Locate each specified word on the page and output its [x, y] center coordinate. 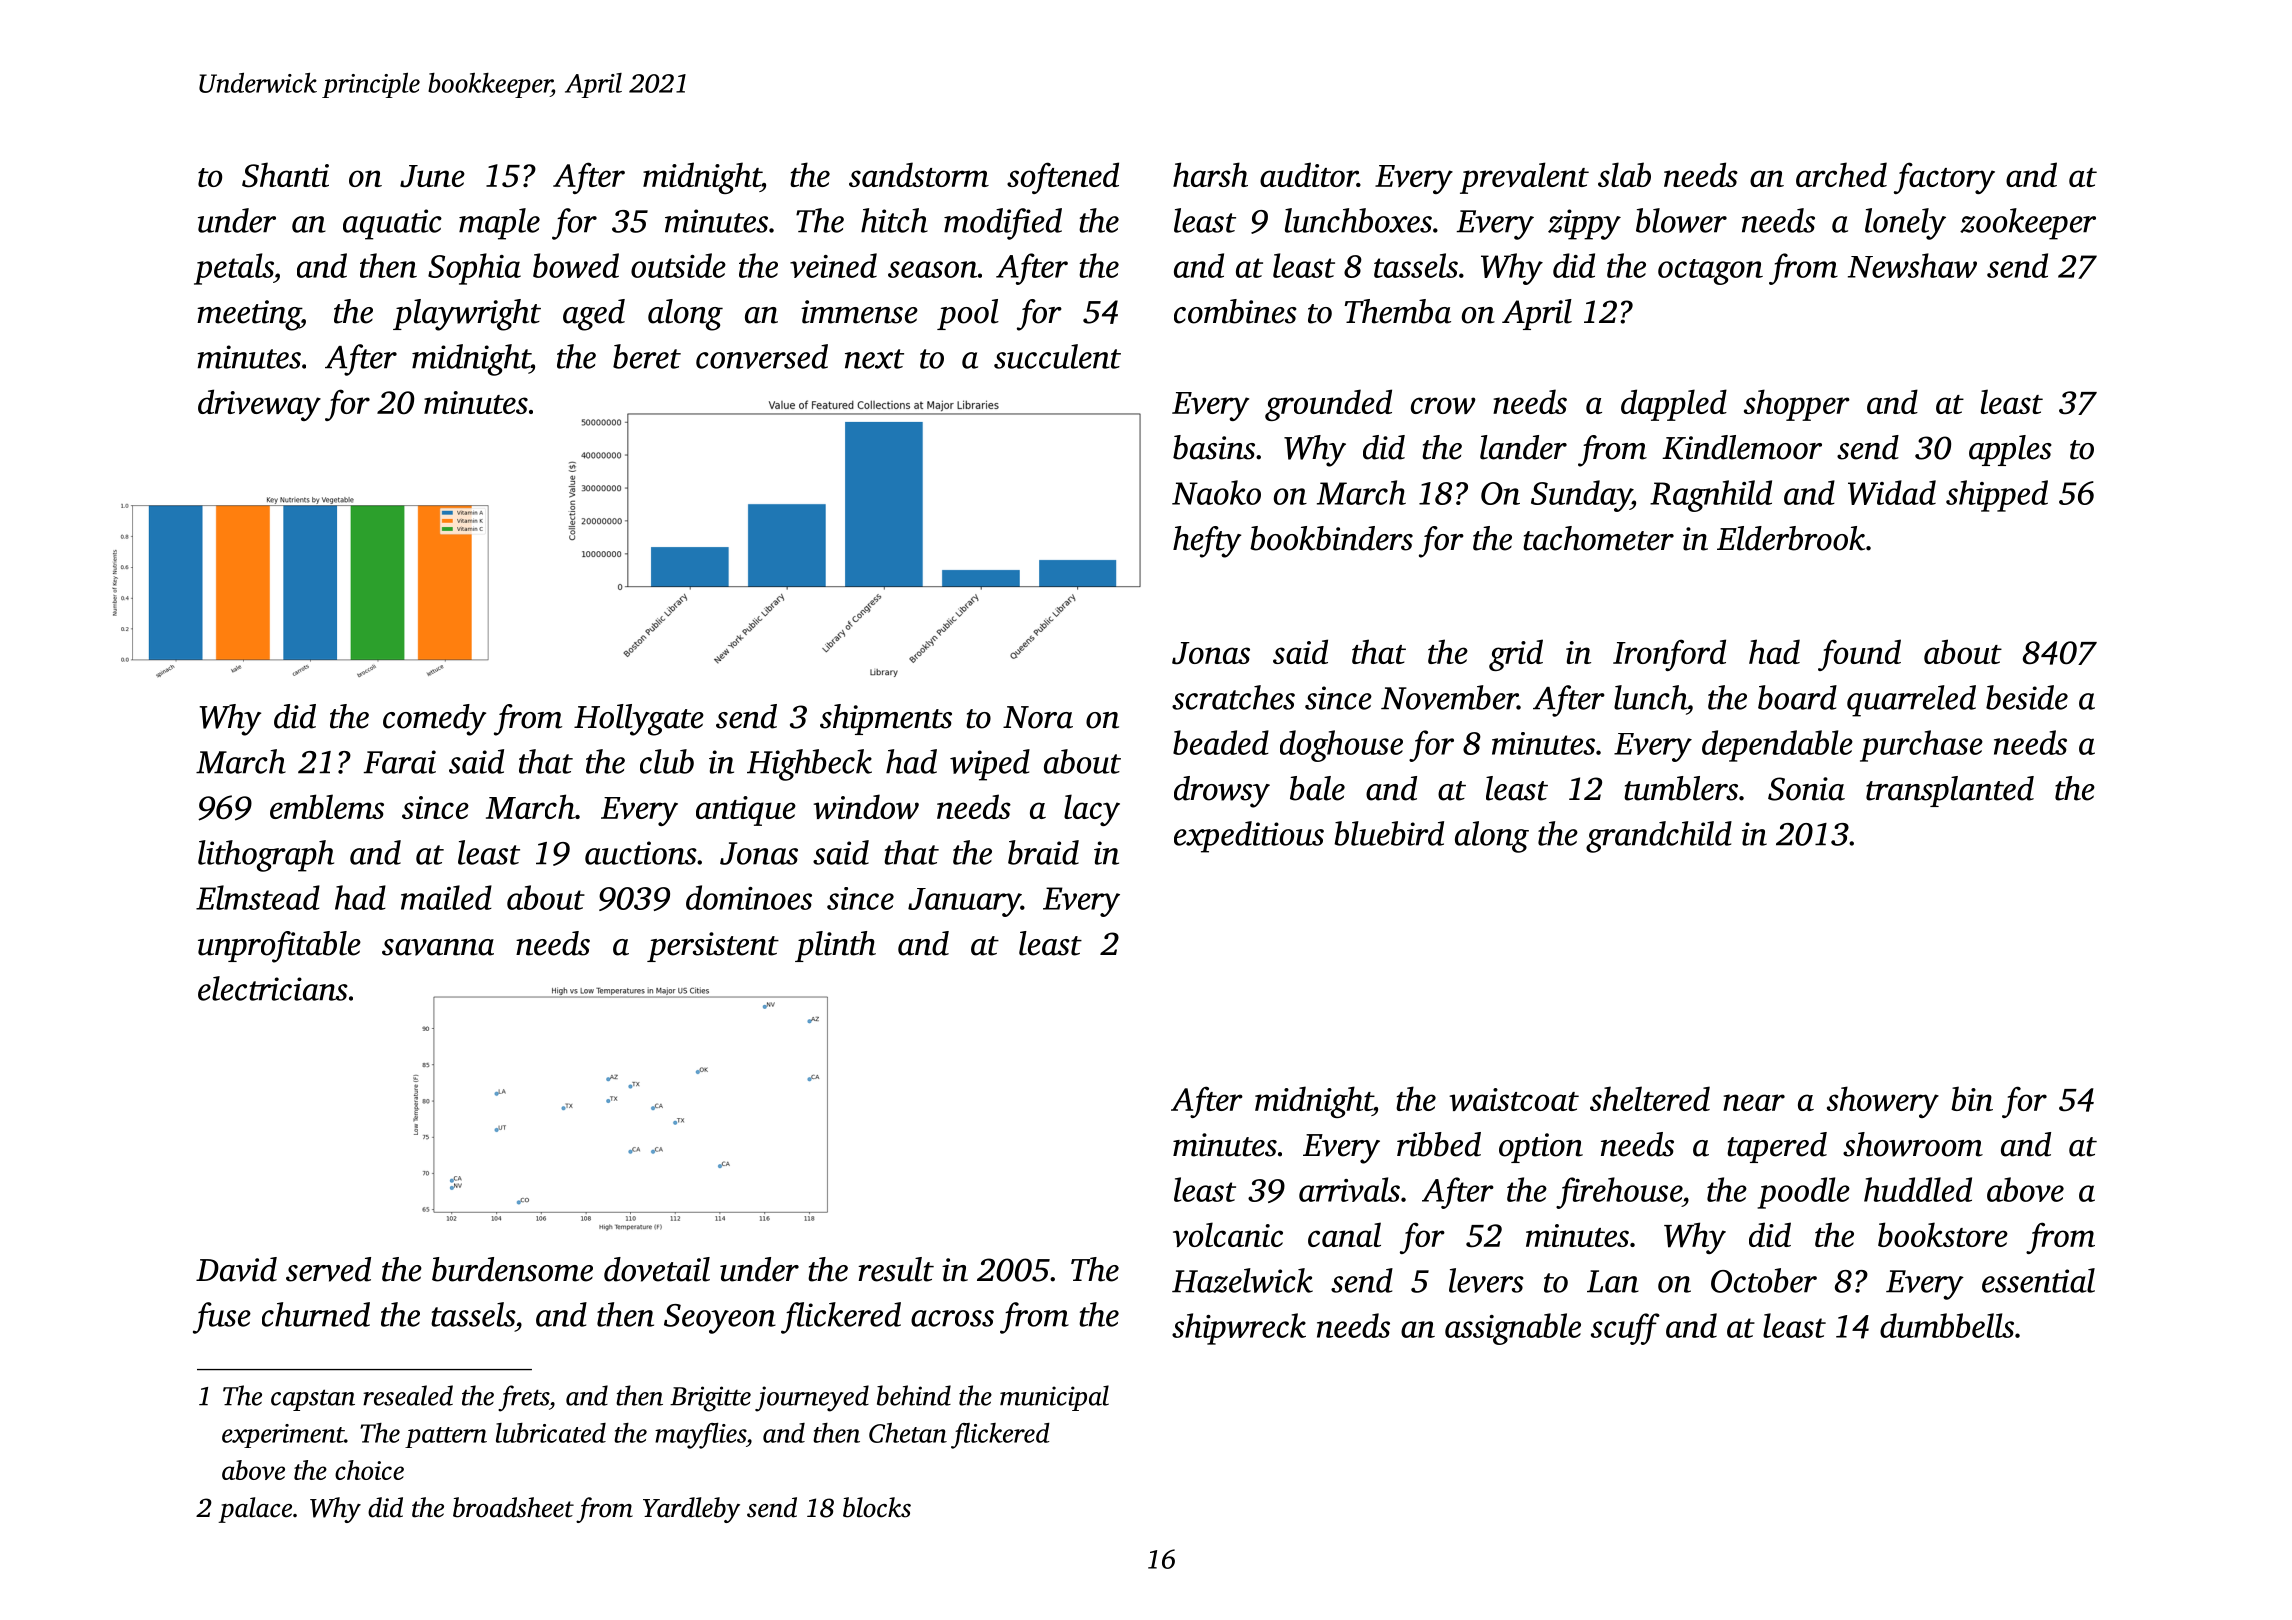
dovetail [657, 1269]
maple [499, 224]
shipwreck [1239, 1329]
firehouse [1619, 1193]
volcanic [1228, 1234]
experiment [283, 1436]
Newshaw [1912, 265]
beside [2027, 697]
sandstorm [919, 174]
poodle [1804, 1193]
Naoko [1216, 492]
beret [647, 356]
